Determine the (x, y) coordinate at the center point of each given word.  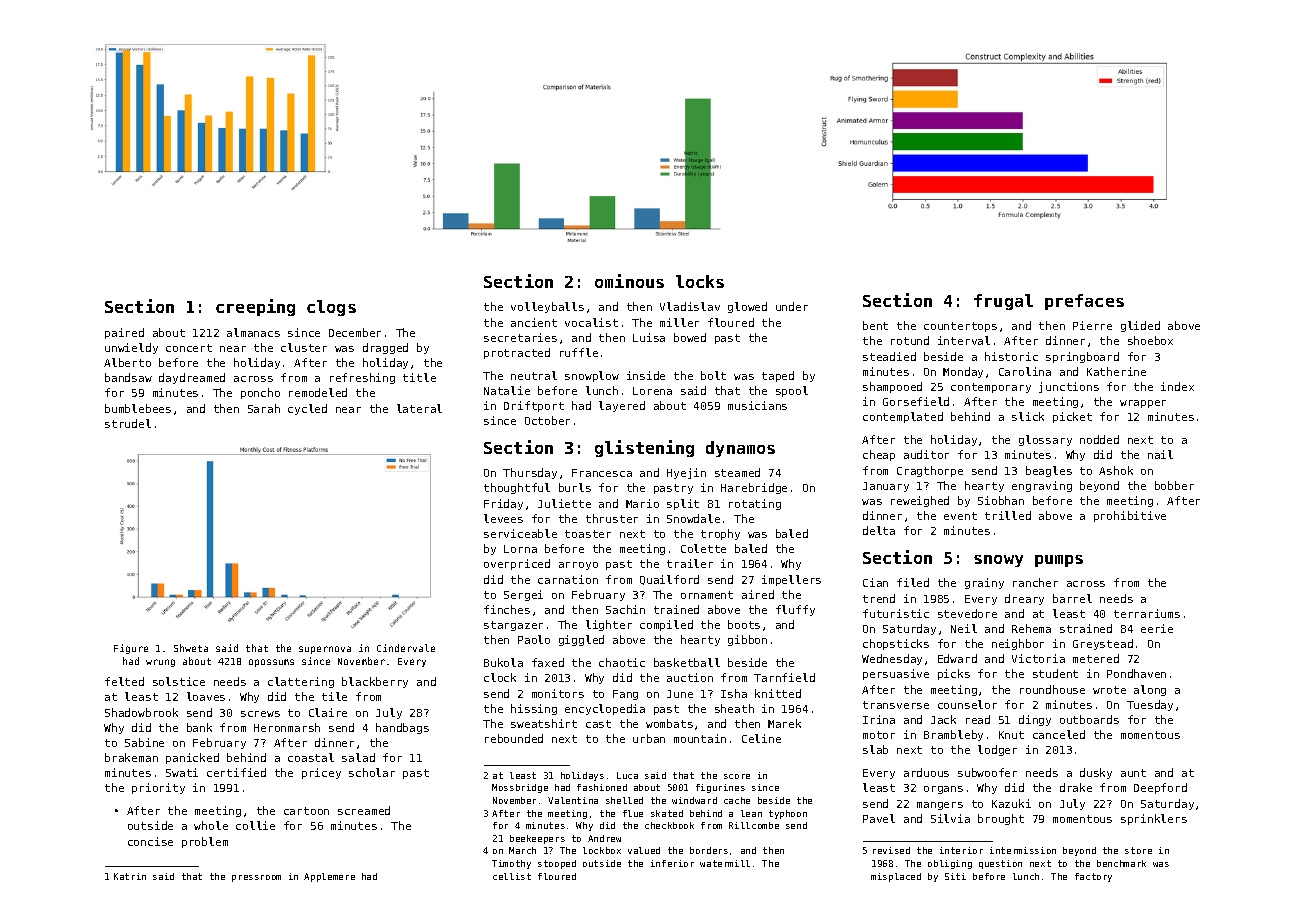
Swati (182, 772)
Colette (703, 548)
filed (913, 582)
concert (189, 348)
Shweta (191, 648)
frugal (1003, 302)
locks (700, 281)
